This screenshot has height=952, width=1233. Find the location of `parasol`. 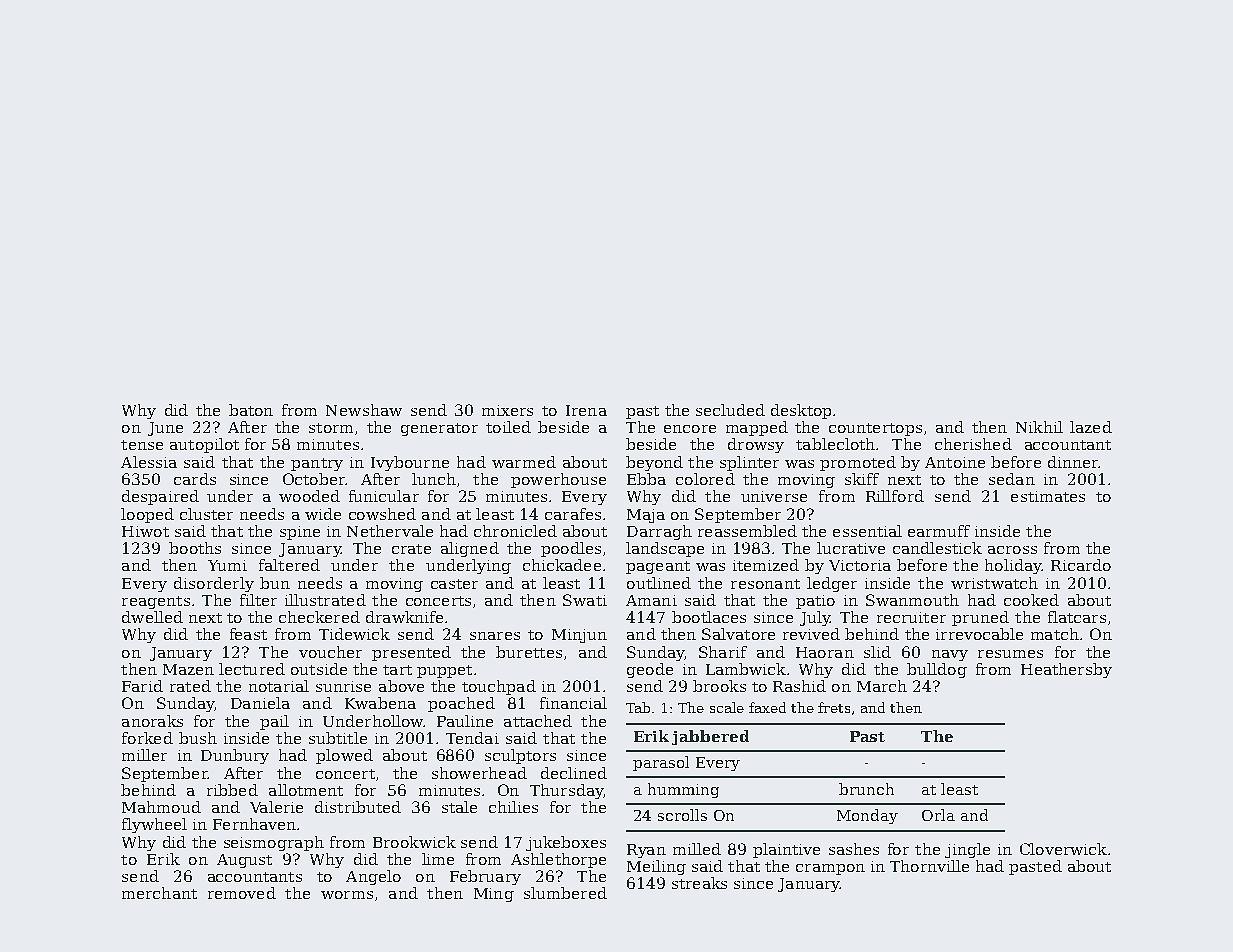

parasol is located at coordinates (661, 763).
